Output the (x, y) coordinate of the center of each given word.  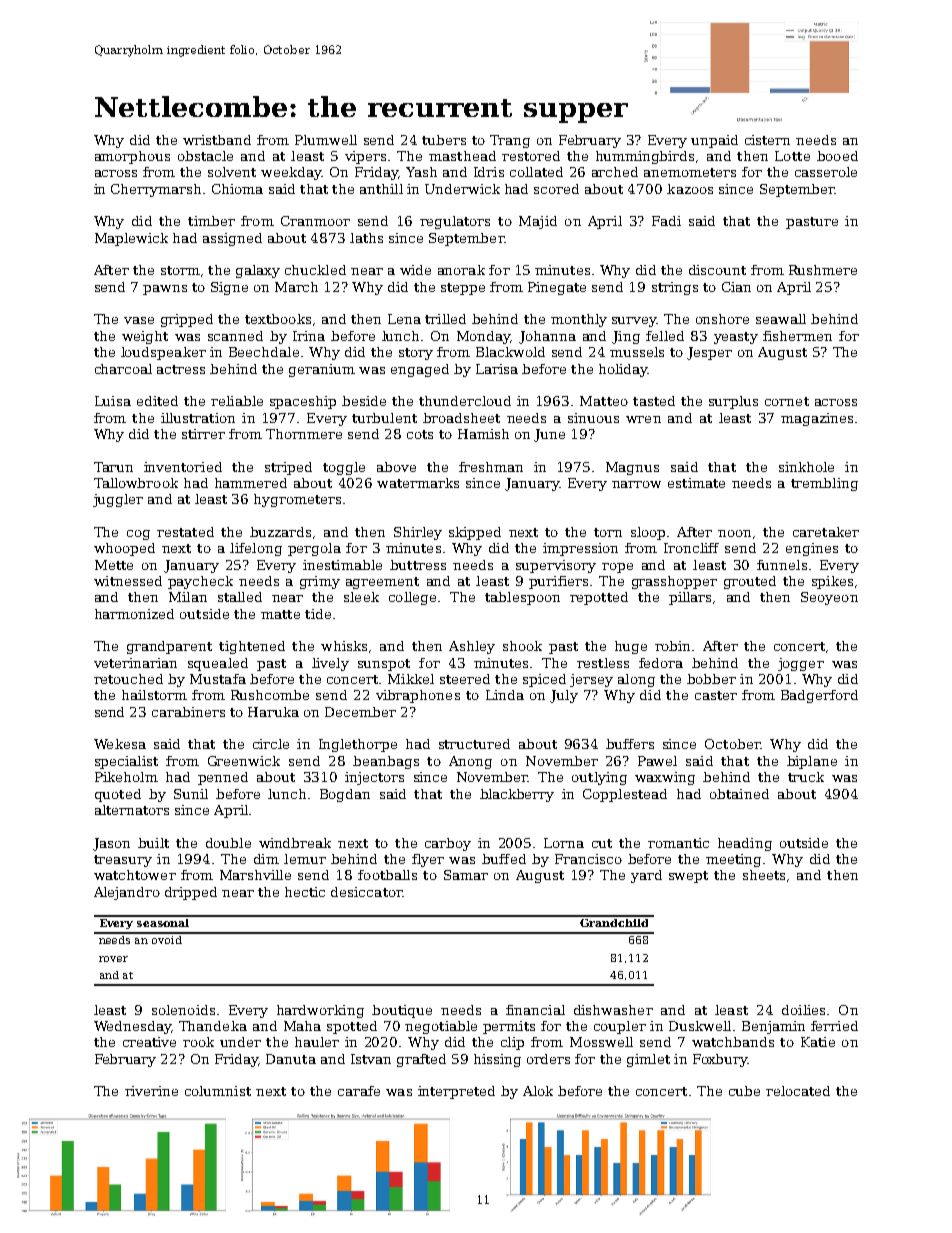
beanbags (386, 762)
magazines (817, 419)
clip (512, 1043)
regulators (455, 222)
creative (149, 1042)
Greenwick (244, 761)
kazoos (690, 189)
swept (688, 877)
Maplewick (131, 239)
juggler (118, 500)
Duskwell (700, 1026)
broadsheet (461, 418)
